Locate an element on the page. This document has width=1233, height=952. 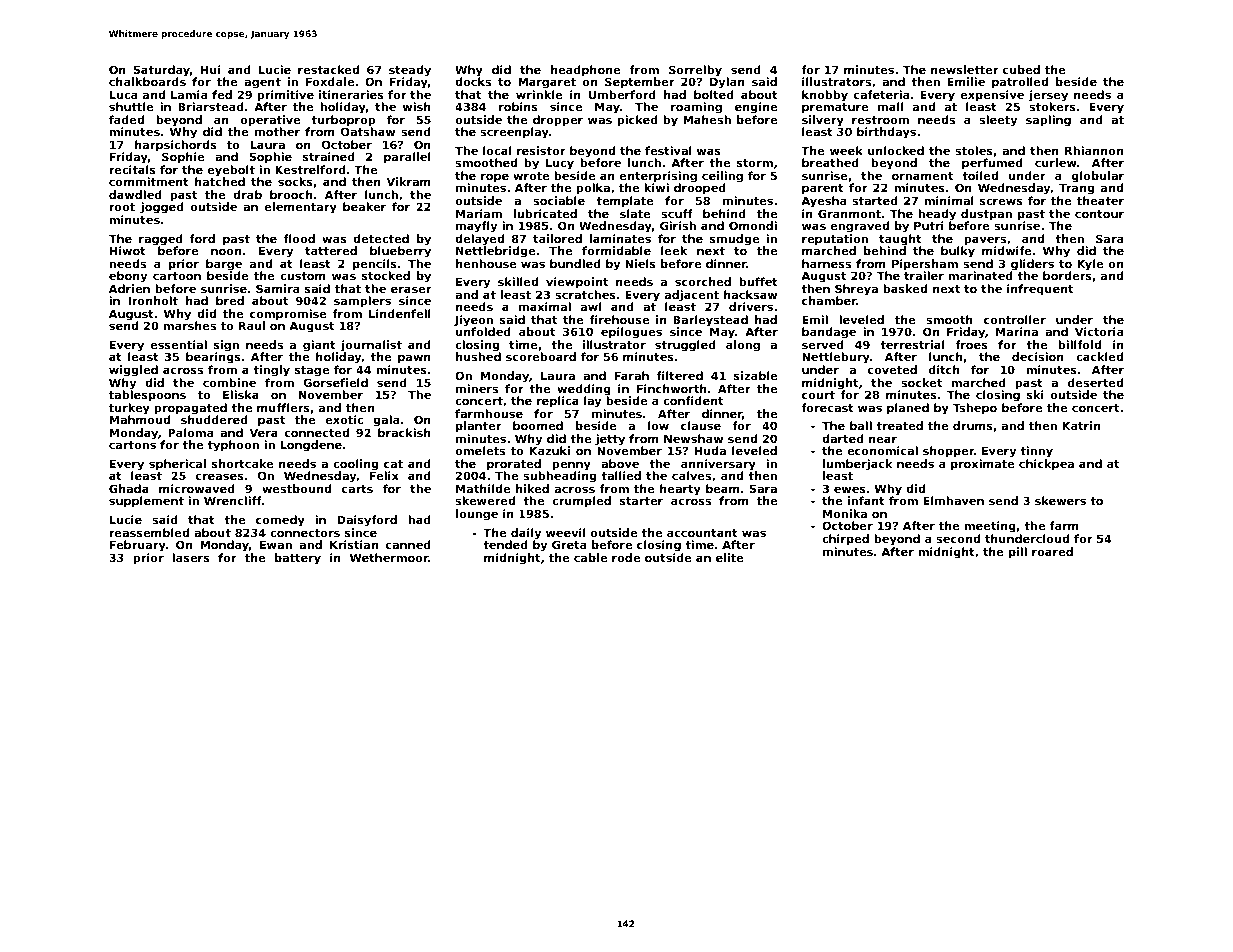
stokers is located at coordinates (1052, 106).
